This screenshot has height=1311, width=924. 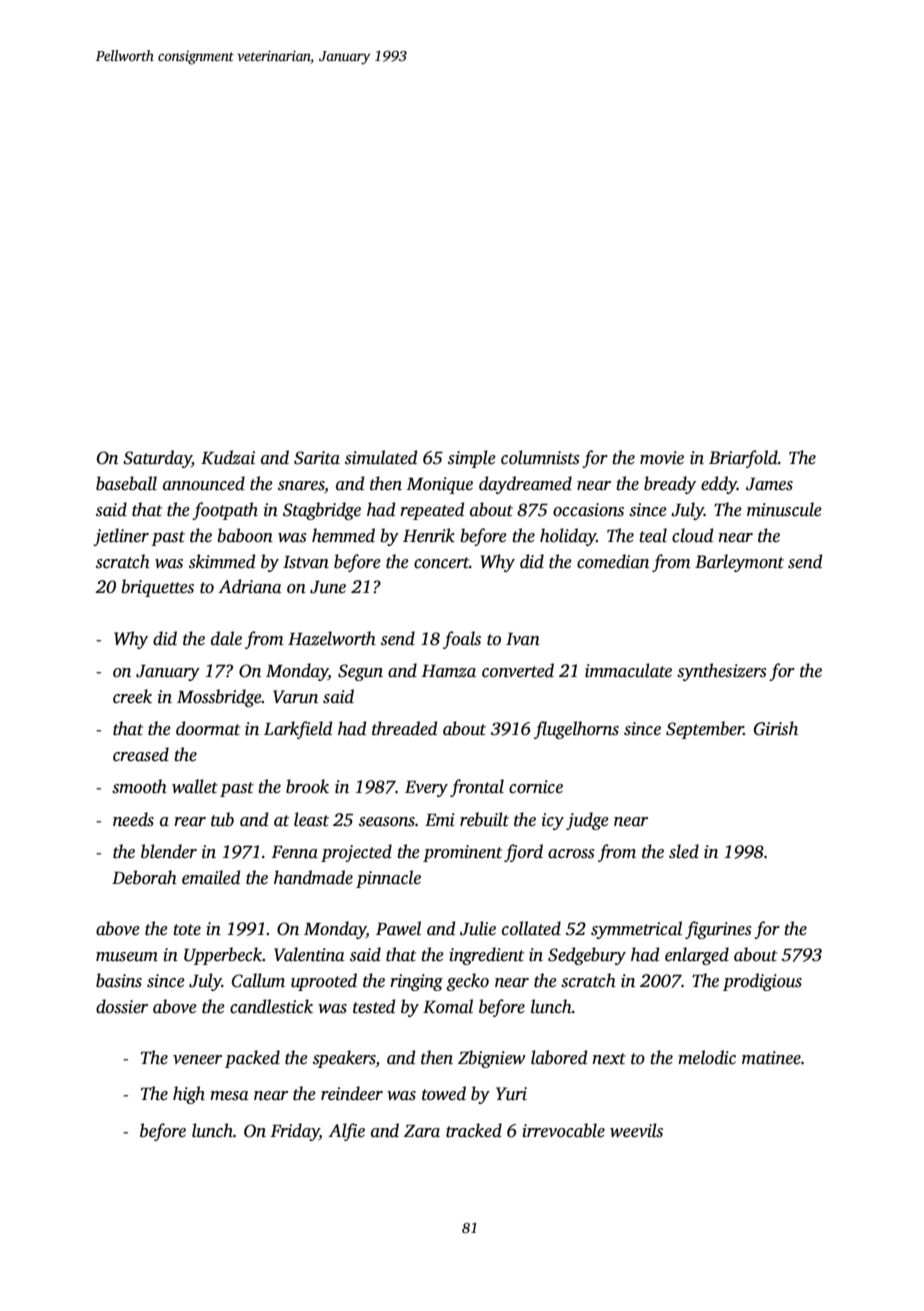 What do you see at coordinates (346, 1132) in the screenshot?
I see `Alfie` at bounding box center [346, 1132].
